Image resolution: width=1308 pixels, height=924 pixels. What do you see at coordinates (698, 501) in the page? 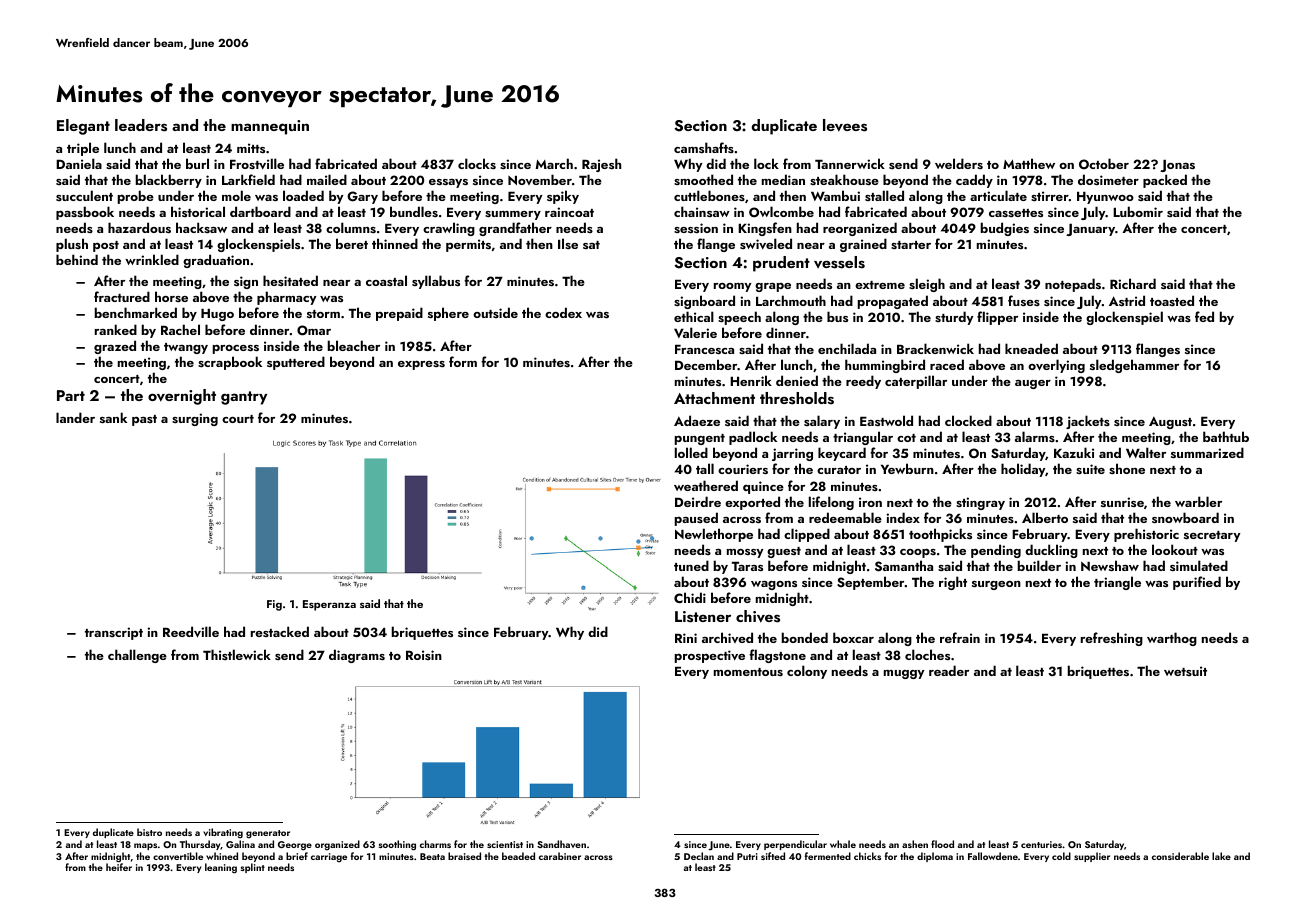
I see `Deirdre` at bounding box center [698, 501].
